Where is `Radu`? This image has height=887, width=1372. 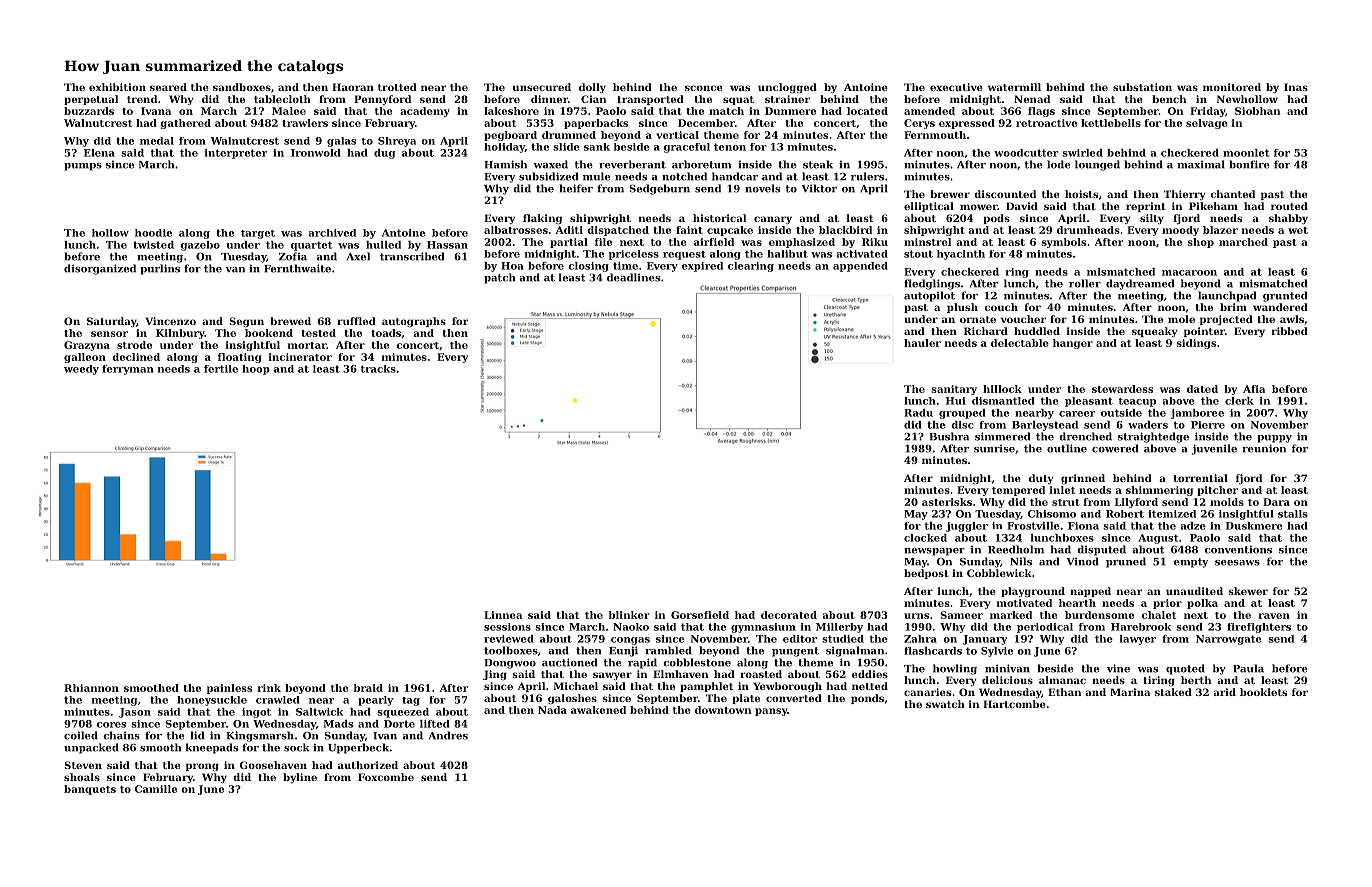
Radu is located at coordinates (918, 413).
